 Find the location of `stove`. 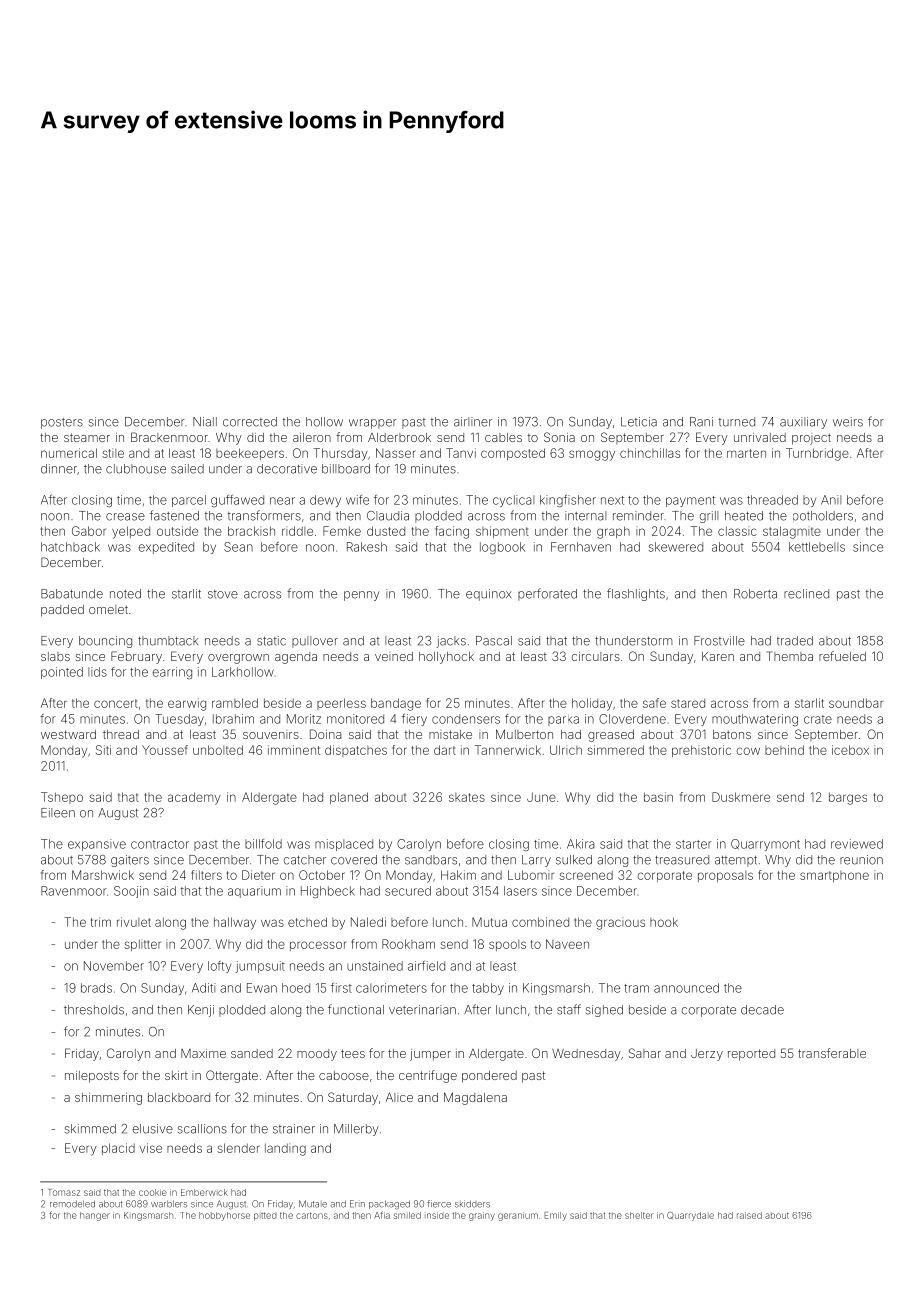

stove is located at coordinates (223, 594).
